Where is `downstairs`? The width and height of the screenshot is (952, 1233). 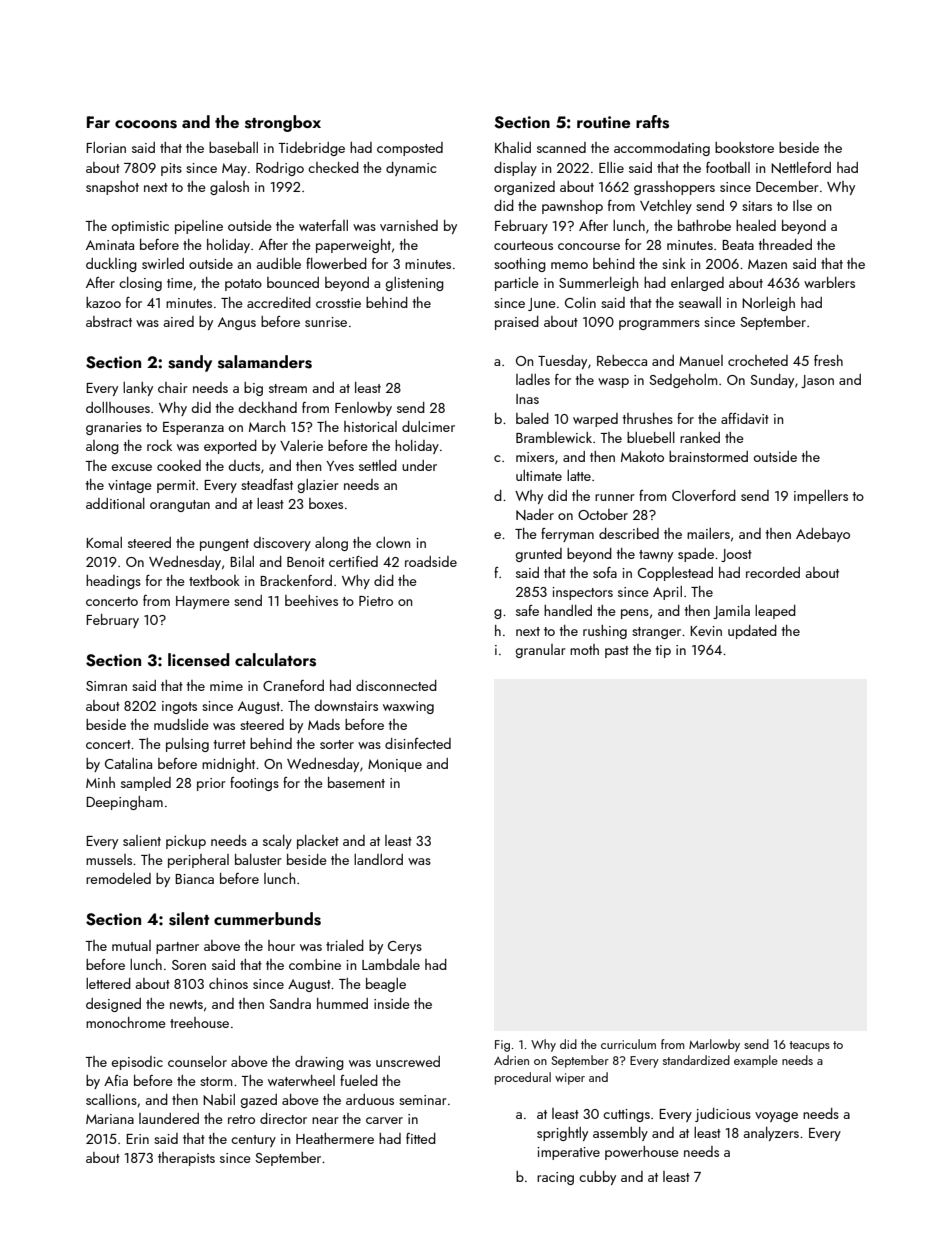 downstairs is located at coordinates (346, 705).
